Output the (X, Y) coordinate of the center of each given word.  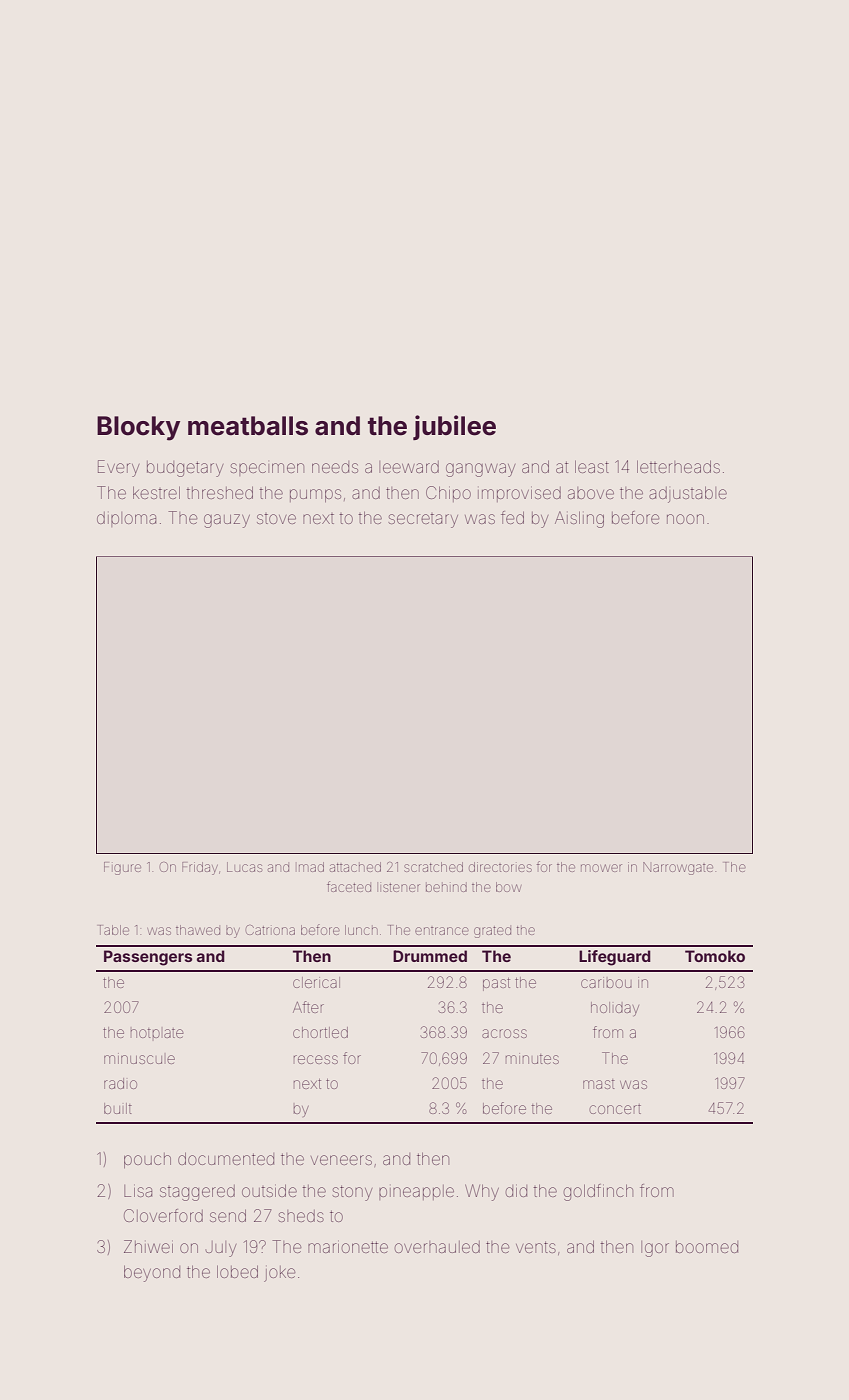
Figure (122, 868)
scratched (433, 867)
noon (685, 519)
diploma (126, 519)
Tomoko (715, 956)
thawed (198, 930)
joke (279, 1274)
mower (601, 868)
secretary (423, 521)
